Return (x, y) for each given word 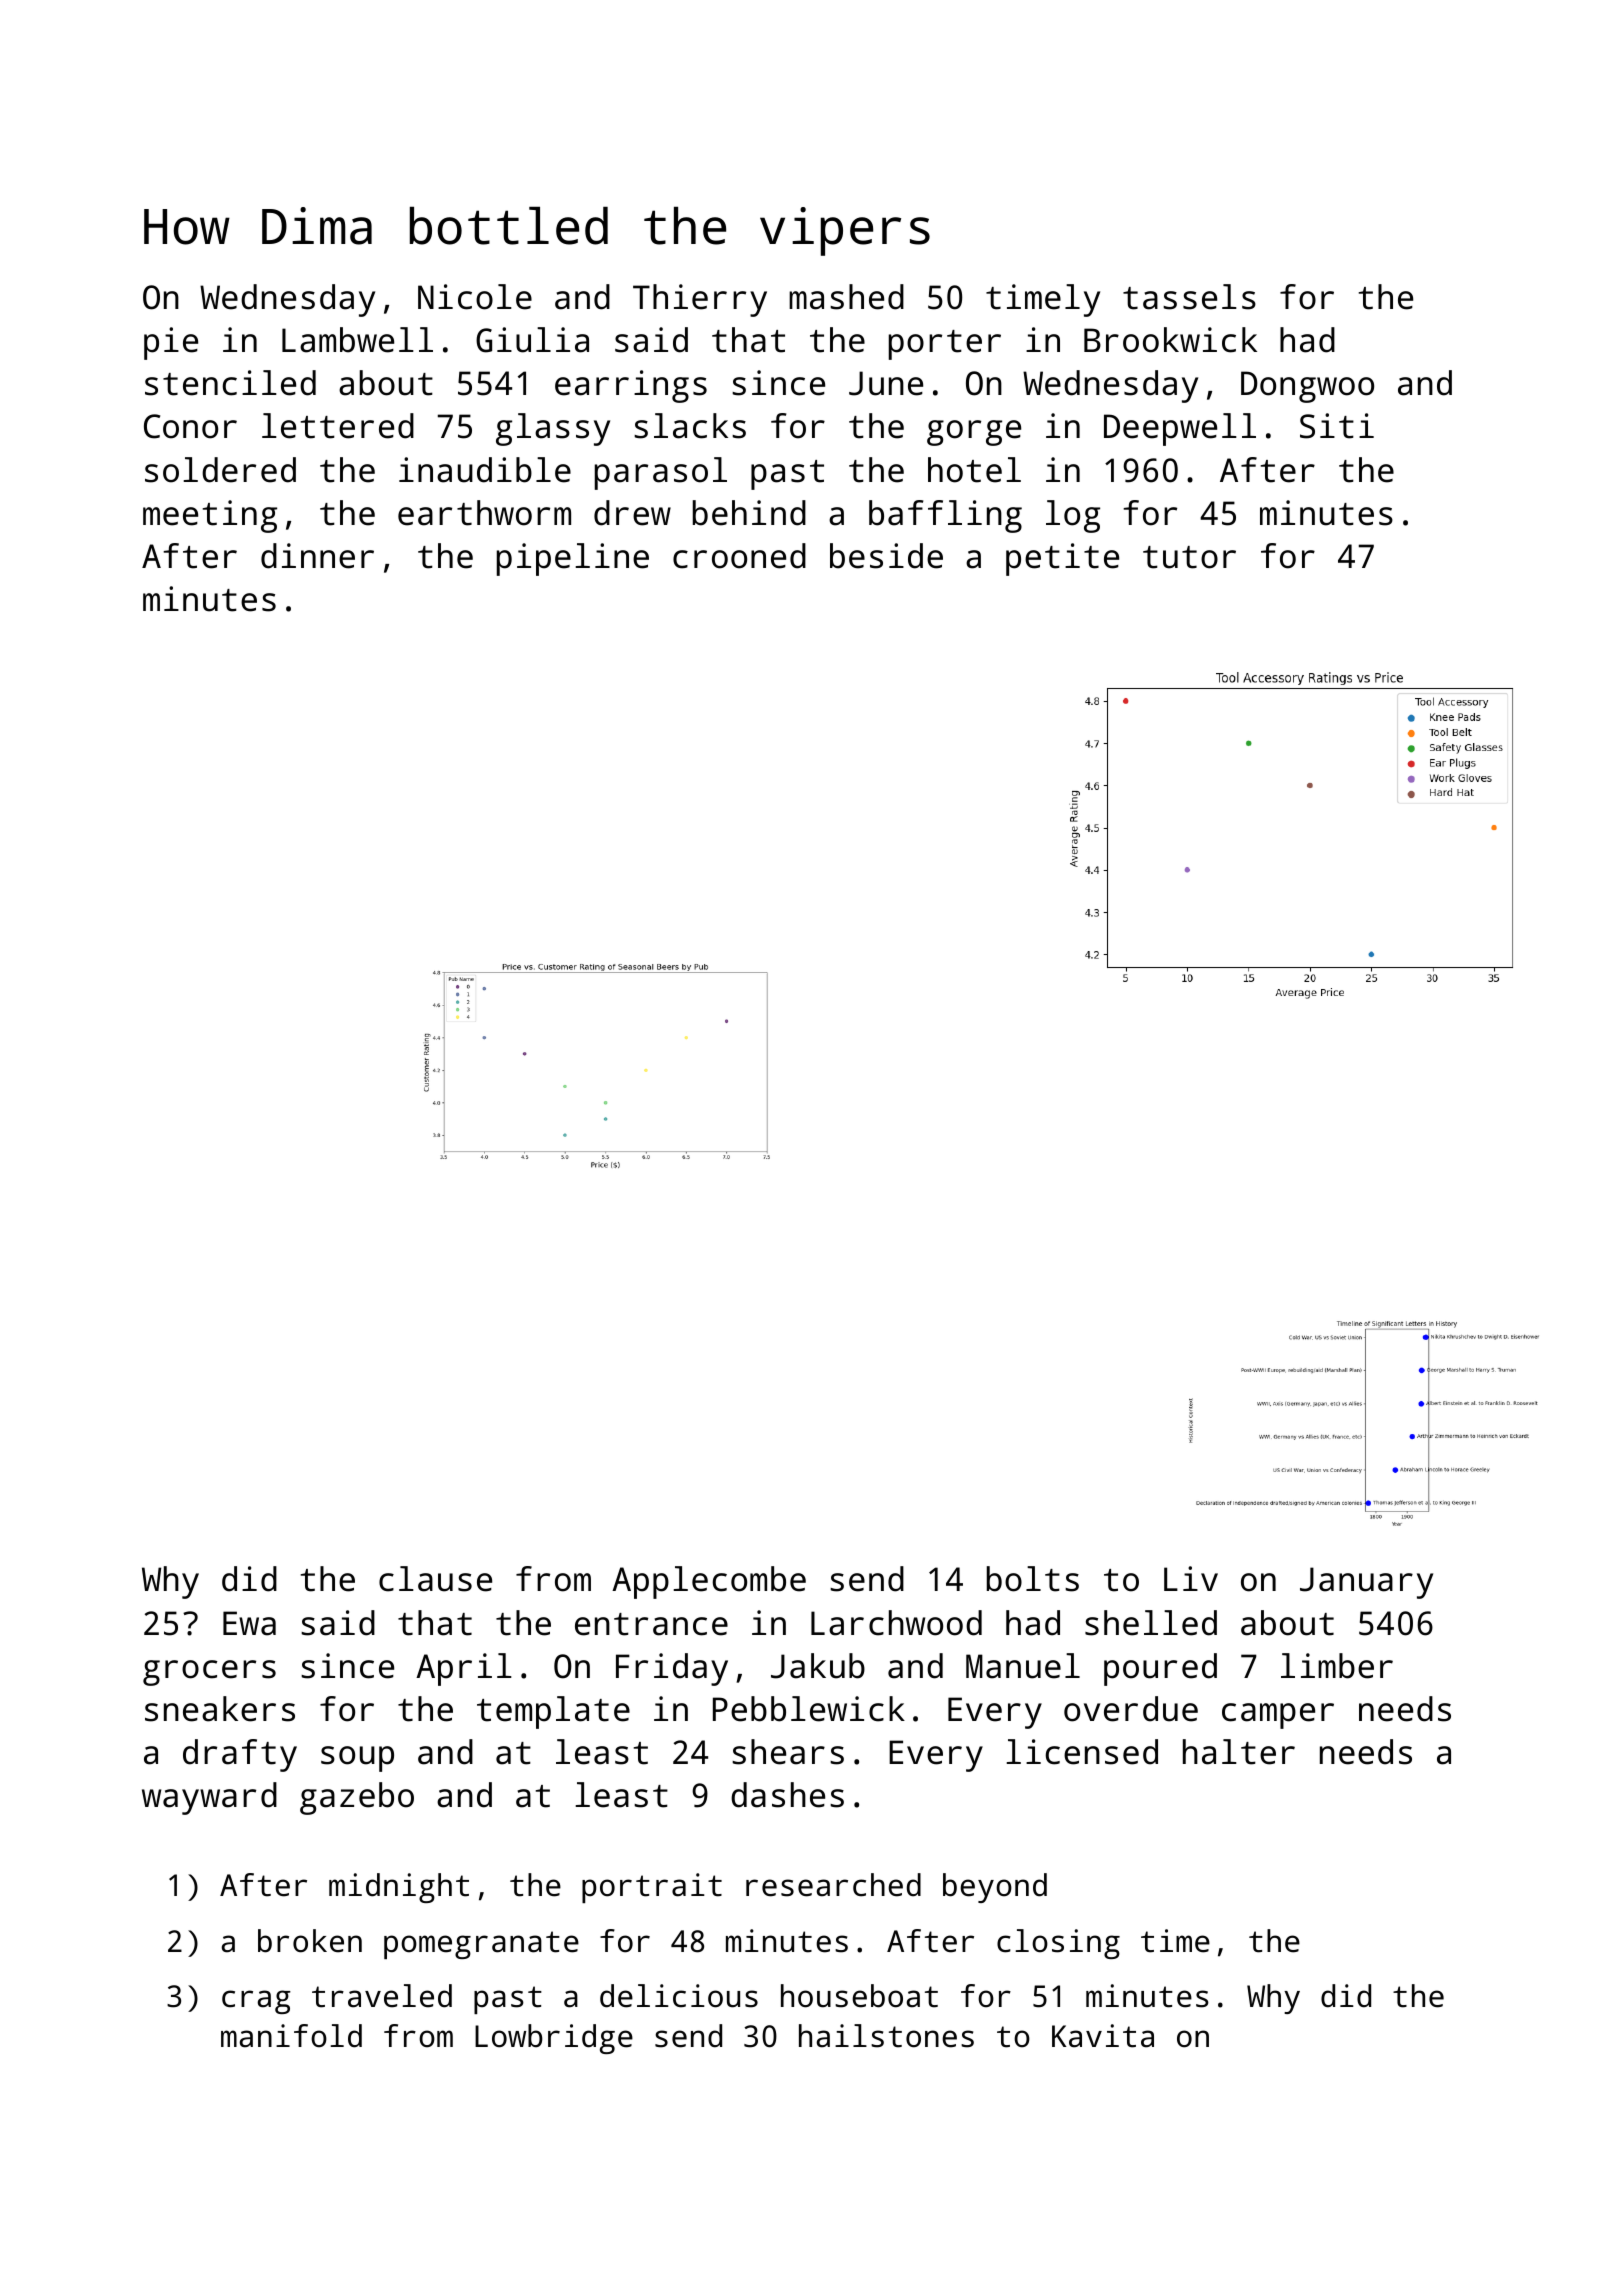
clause (435, 1579)
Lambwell (357, 340)
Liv (1191, 1578)
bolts (1033, 1579)
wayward (209, 1798)
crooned (739, 556)
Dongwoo (1307, 387)
